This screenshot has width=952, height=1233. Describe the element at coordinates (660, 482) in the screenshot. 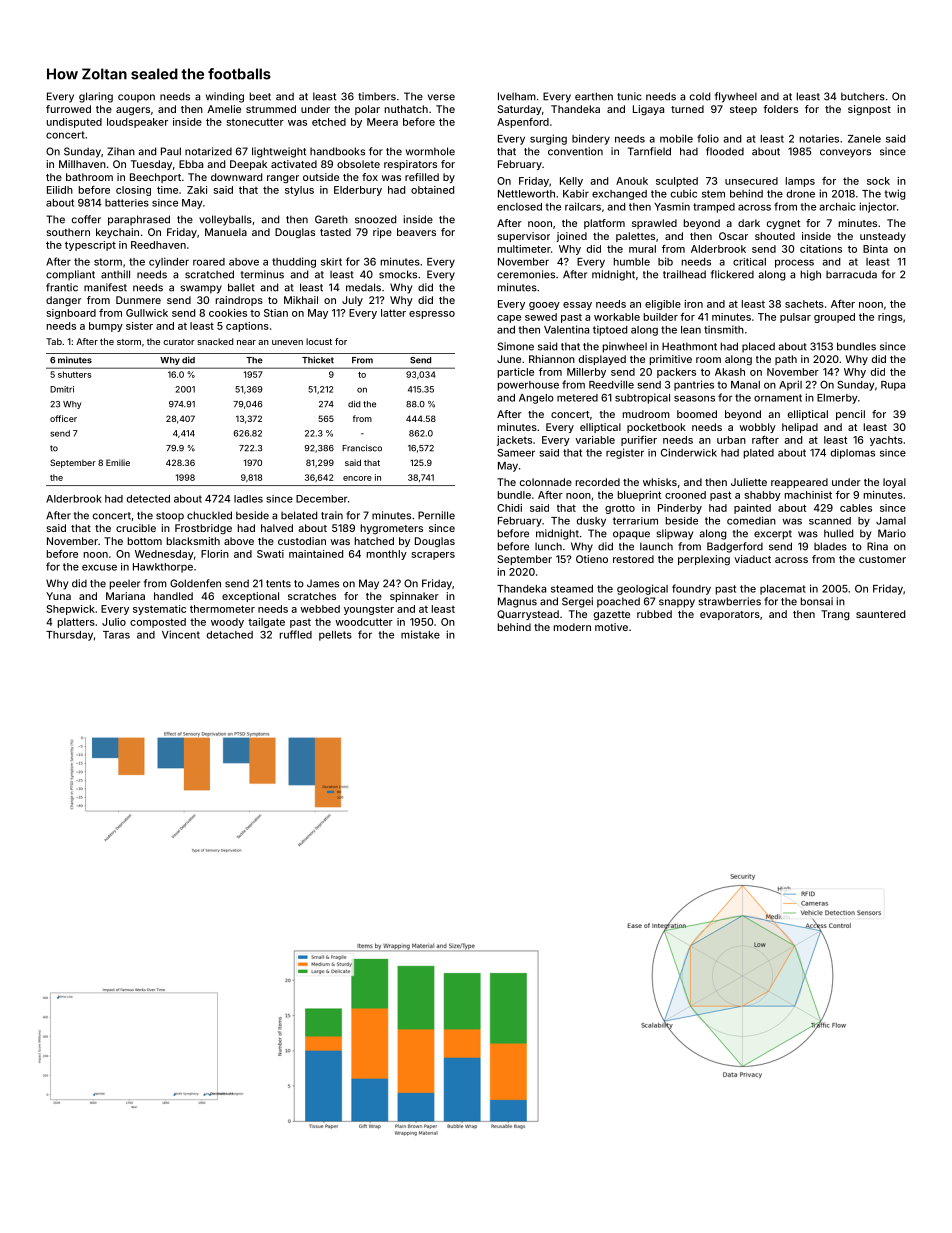

I see `whisks` at that location.
